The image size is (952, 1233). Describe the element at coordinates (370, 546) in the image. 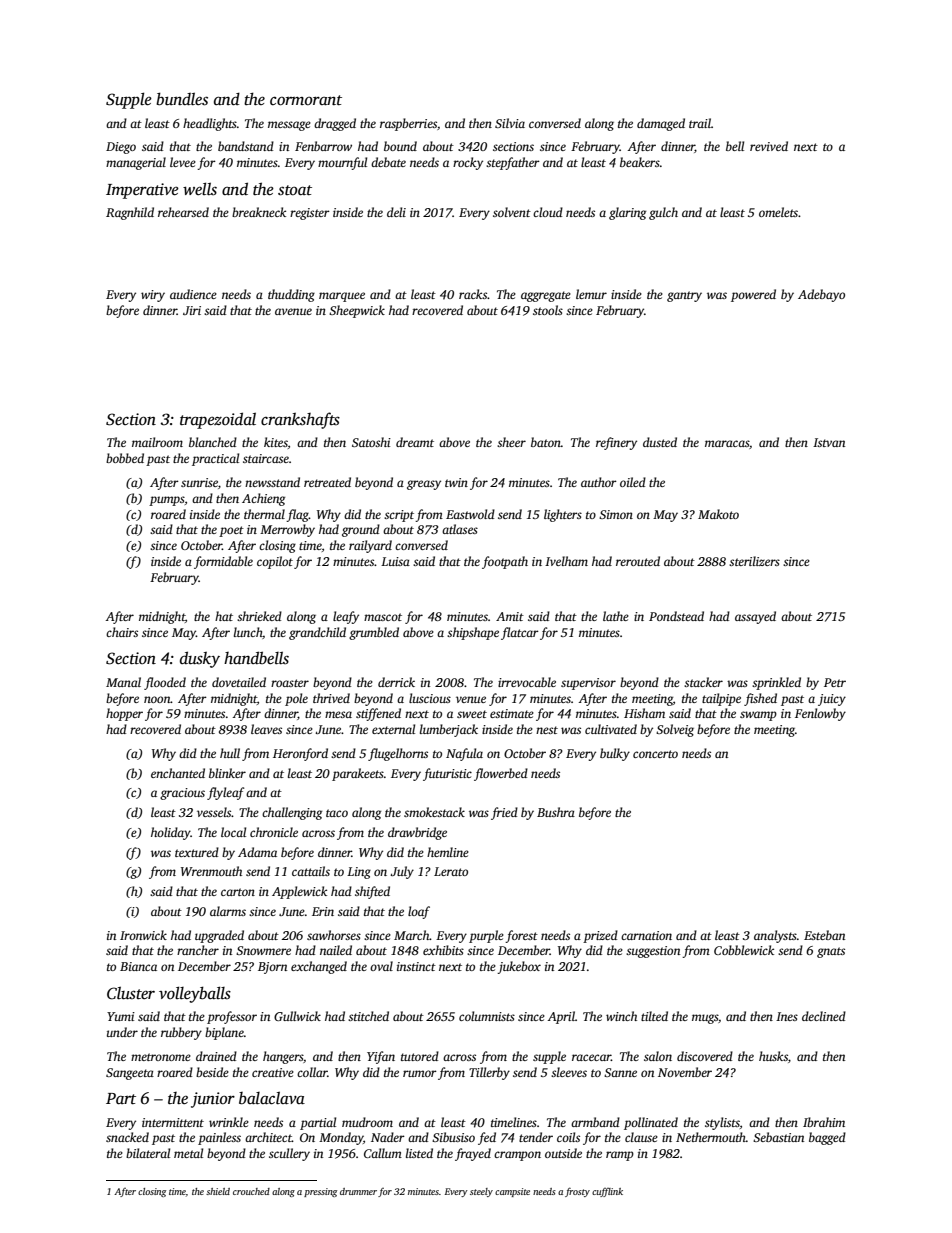

I see `railyard` at that location.
